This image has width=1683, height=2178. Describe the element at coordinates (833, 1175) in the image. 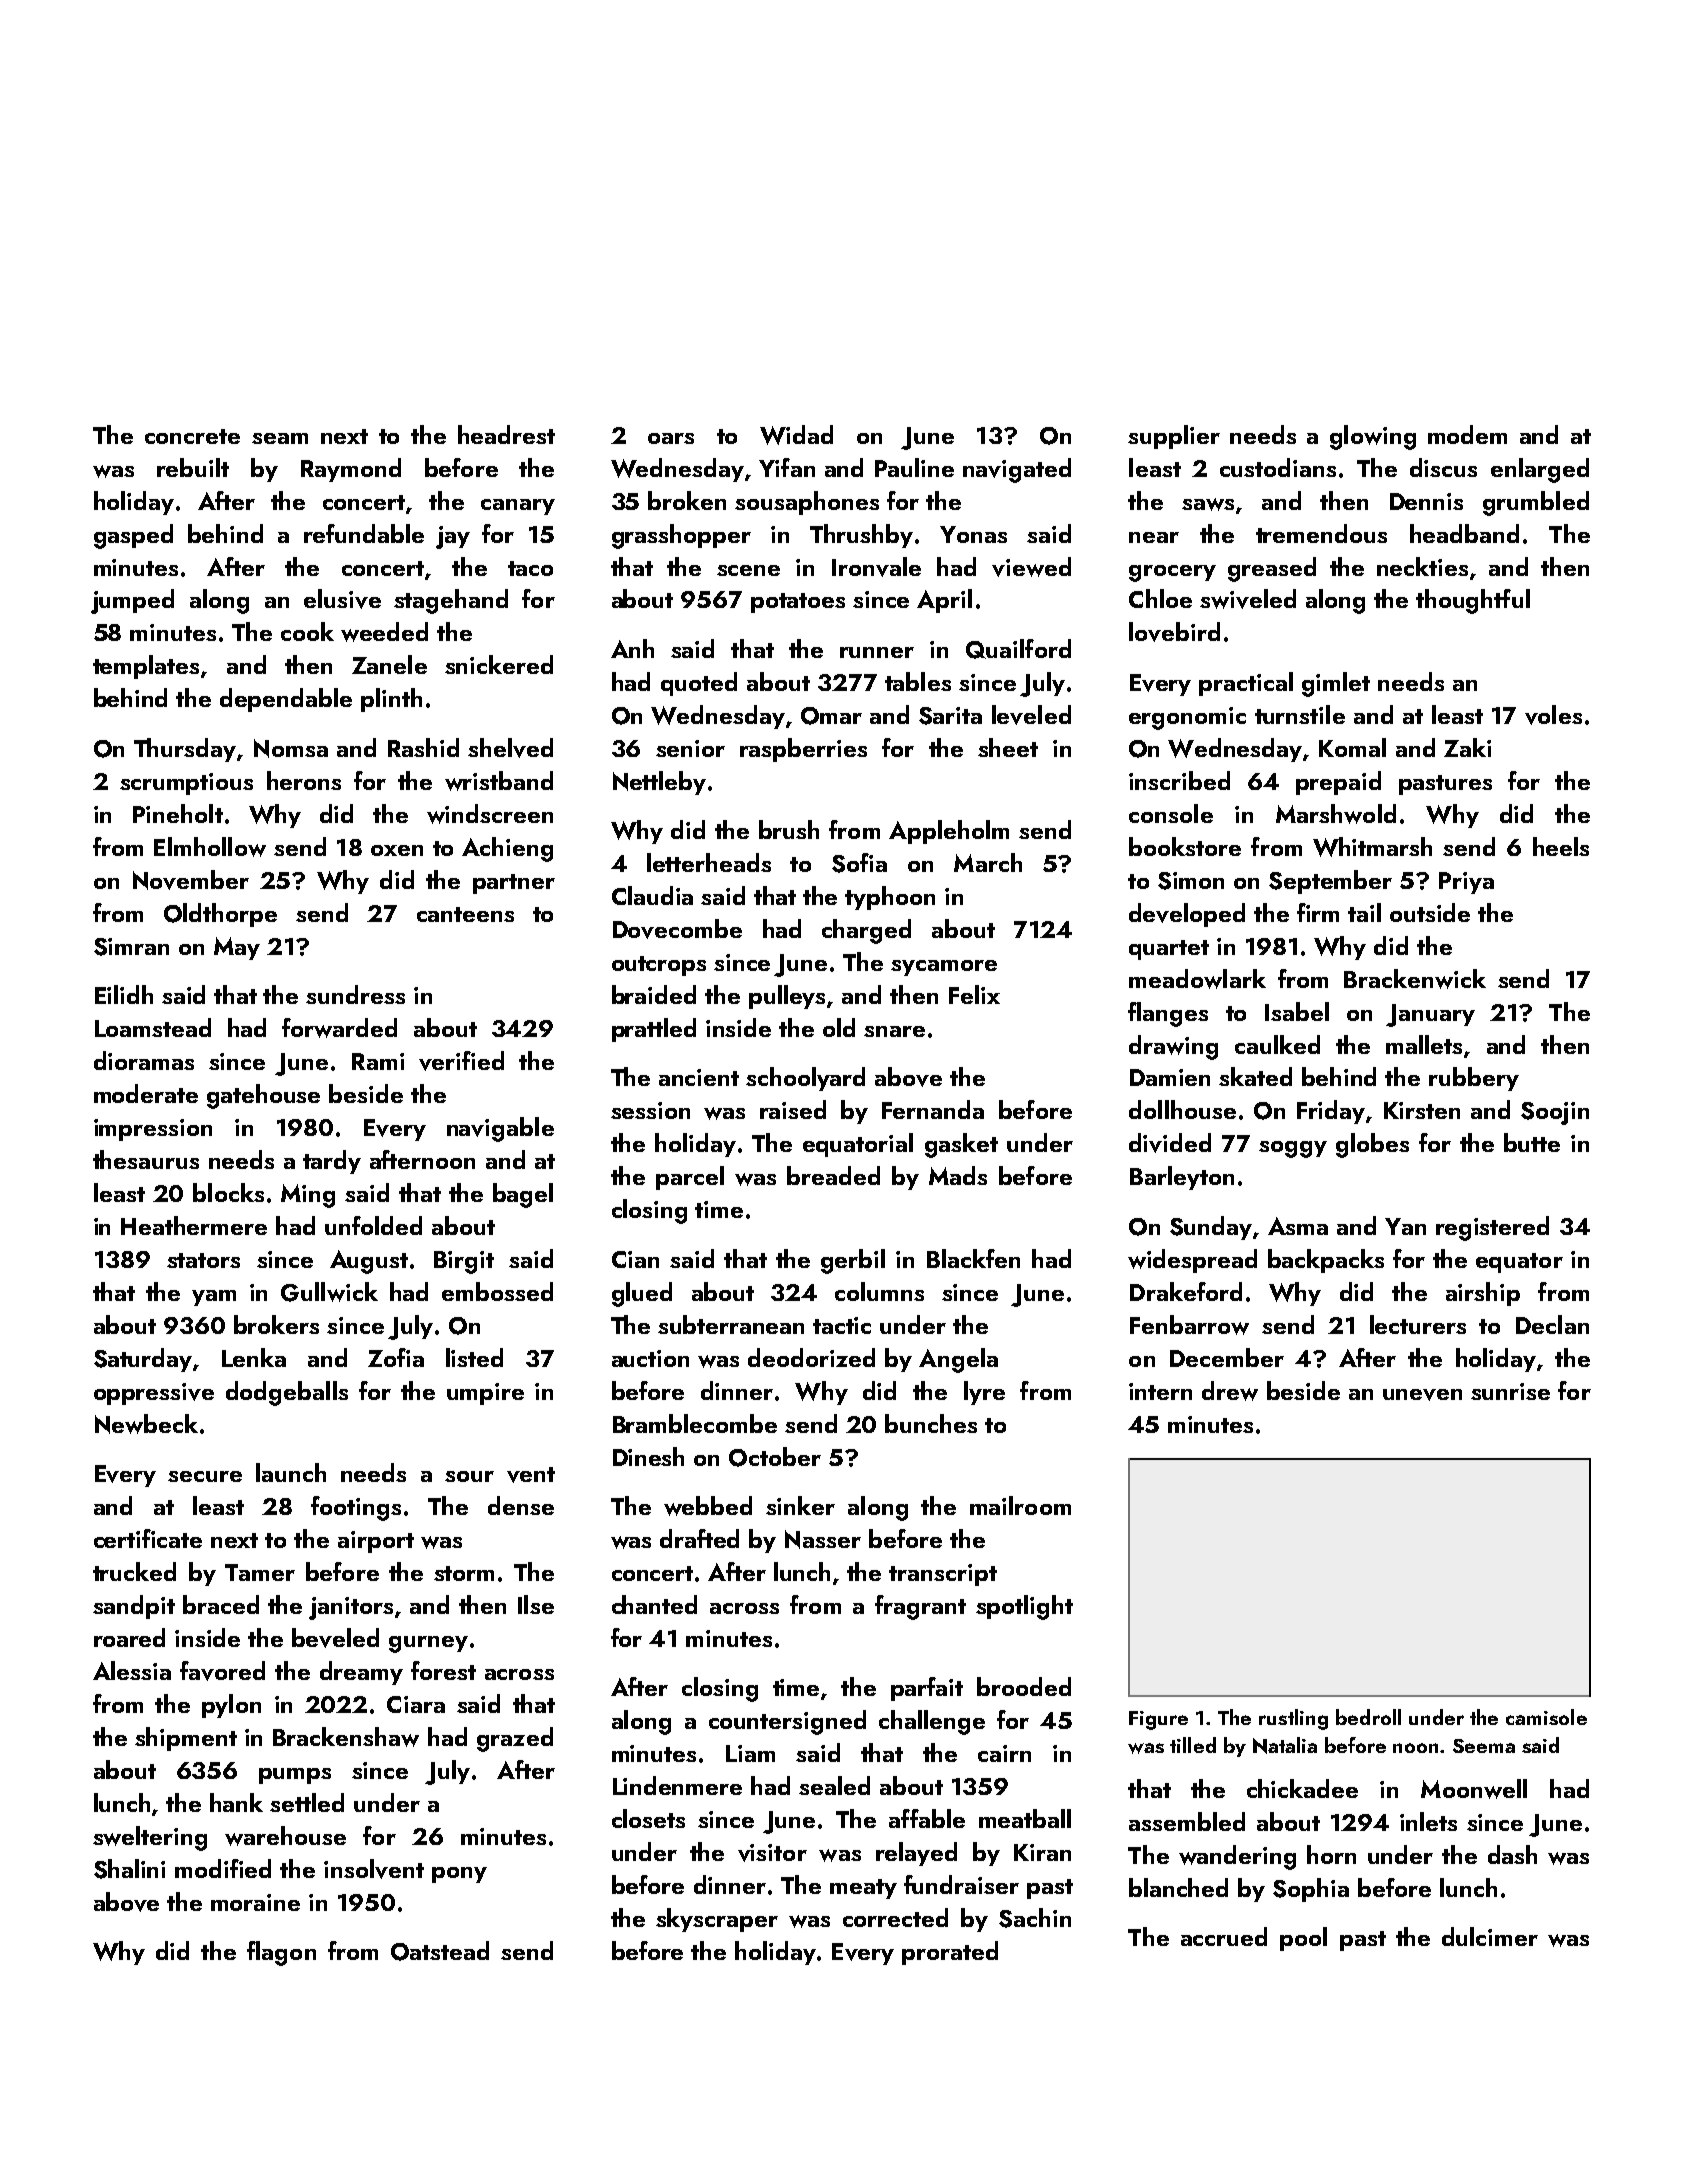

I see `breaded` at that location.
